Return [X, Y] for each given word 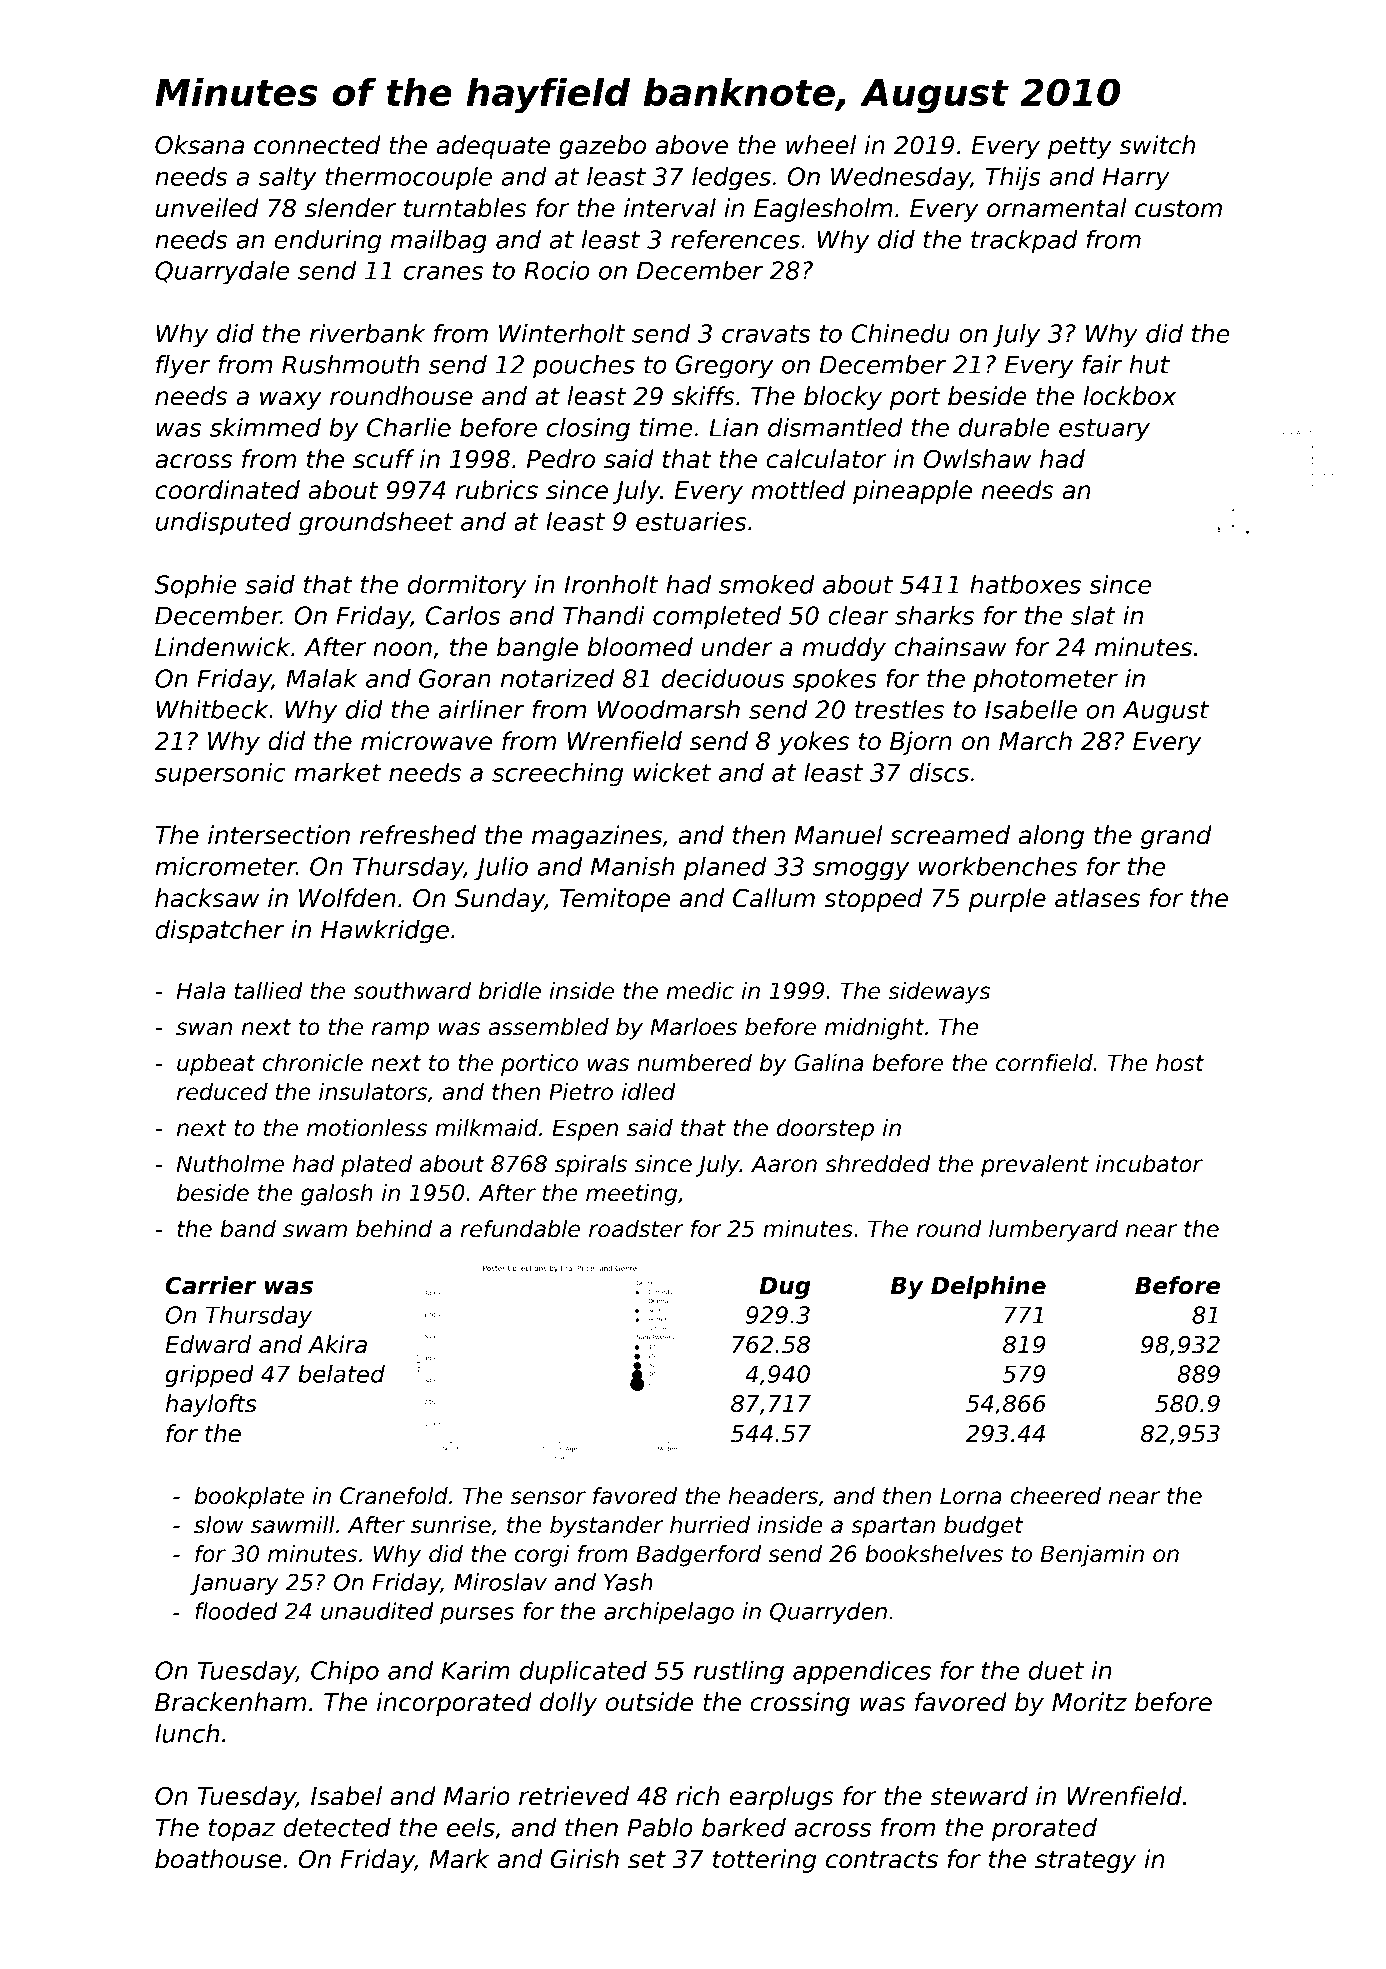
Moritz [1089, 1702]
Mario [477, 1796]
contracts [882, 1860]
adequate [493, 147]
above [691, 145]
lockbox [1129, 396]
